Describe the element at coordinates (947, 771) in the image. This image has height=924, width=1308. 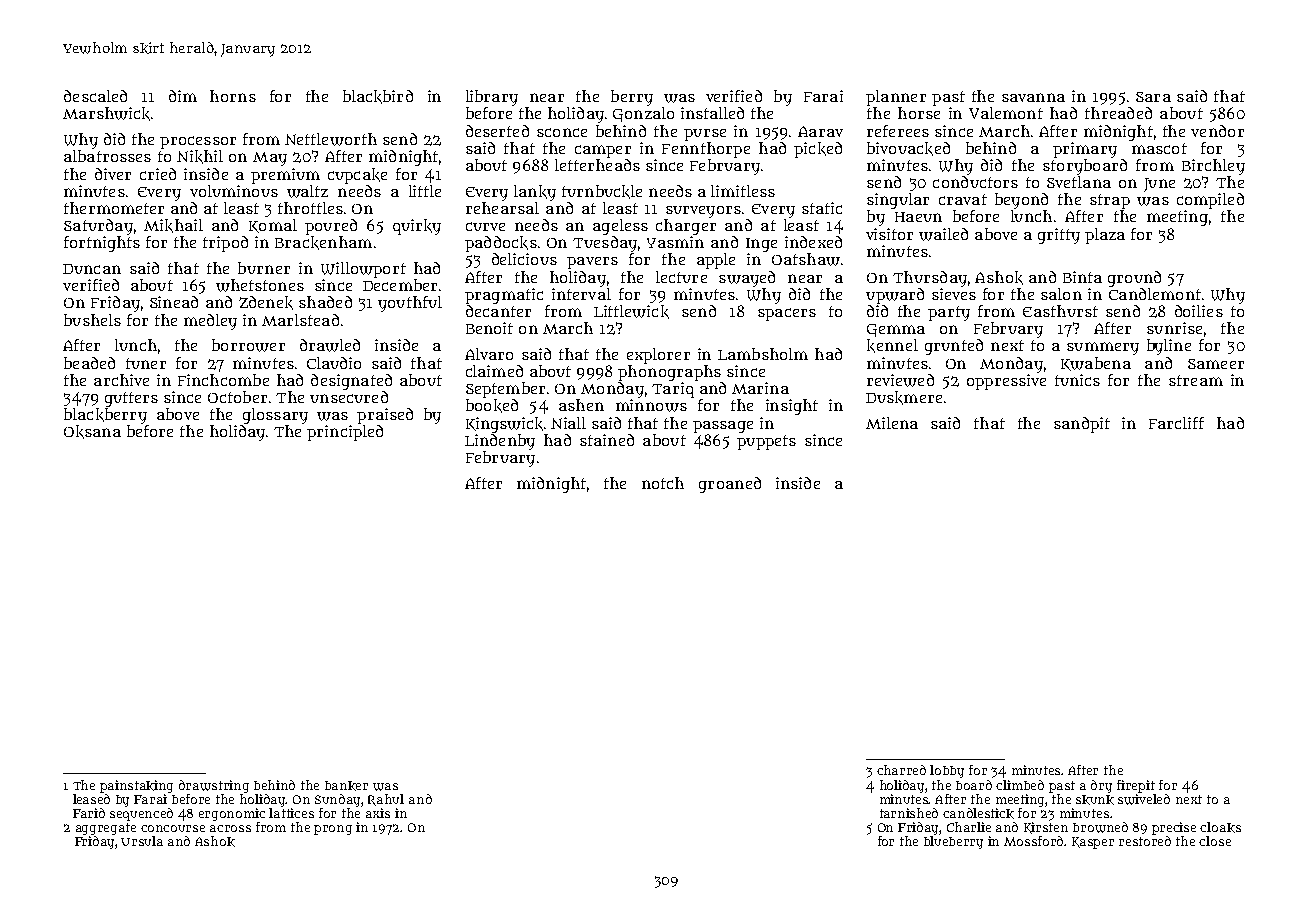
I see `lobby` at that location.
